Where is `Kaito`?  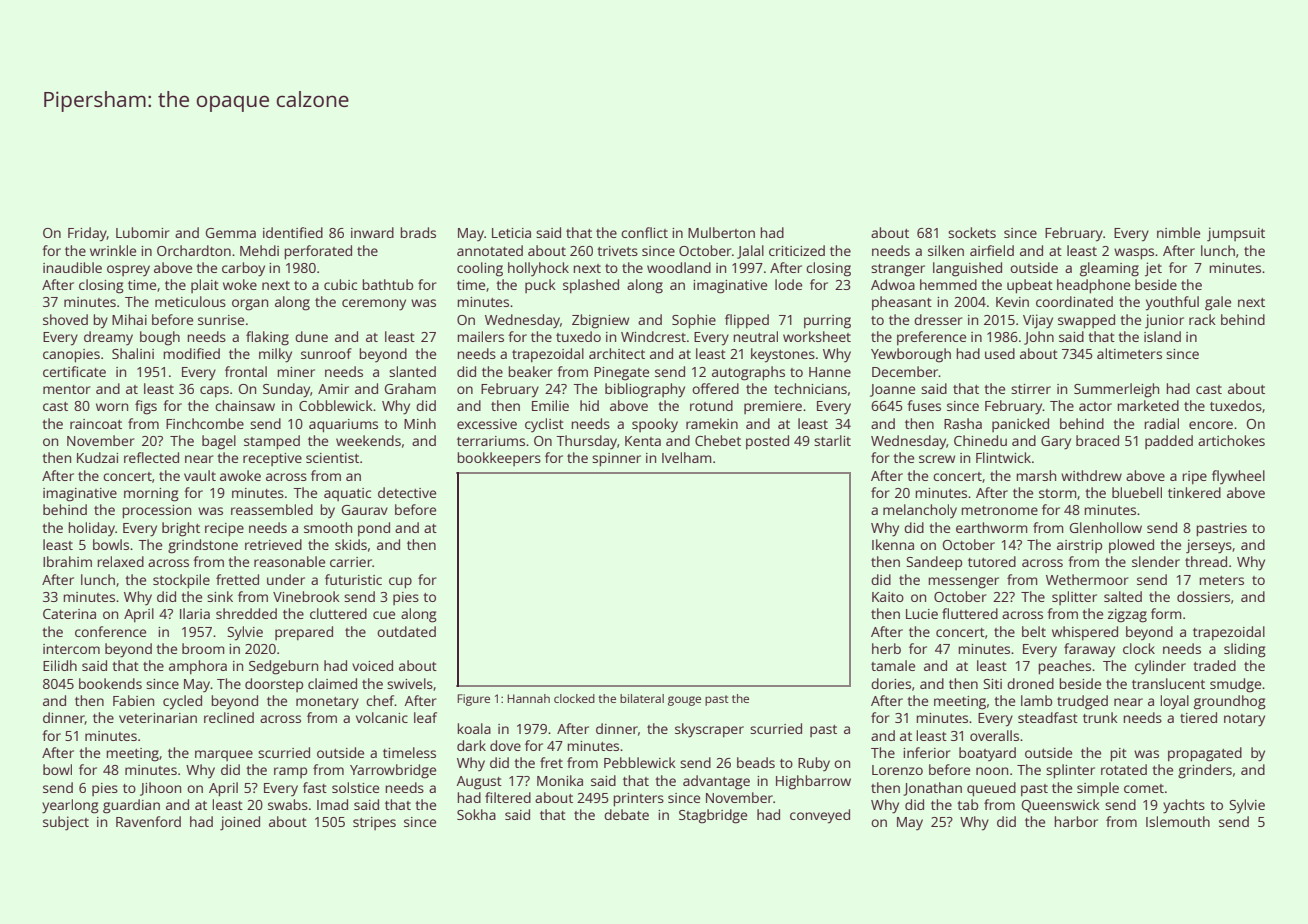
Kaito is located at coordinates (888, 597).
